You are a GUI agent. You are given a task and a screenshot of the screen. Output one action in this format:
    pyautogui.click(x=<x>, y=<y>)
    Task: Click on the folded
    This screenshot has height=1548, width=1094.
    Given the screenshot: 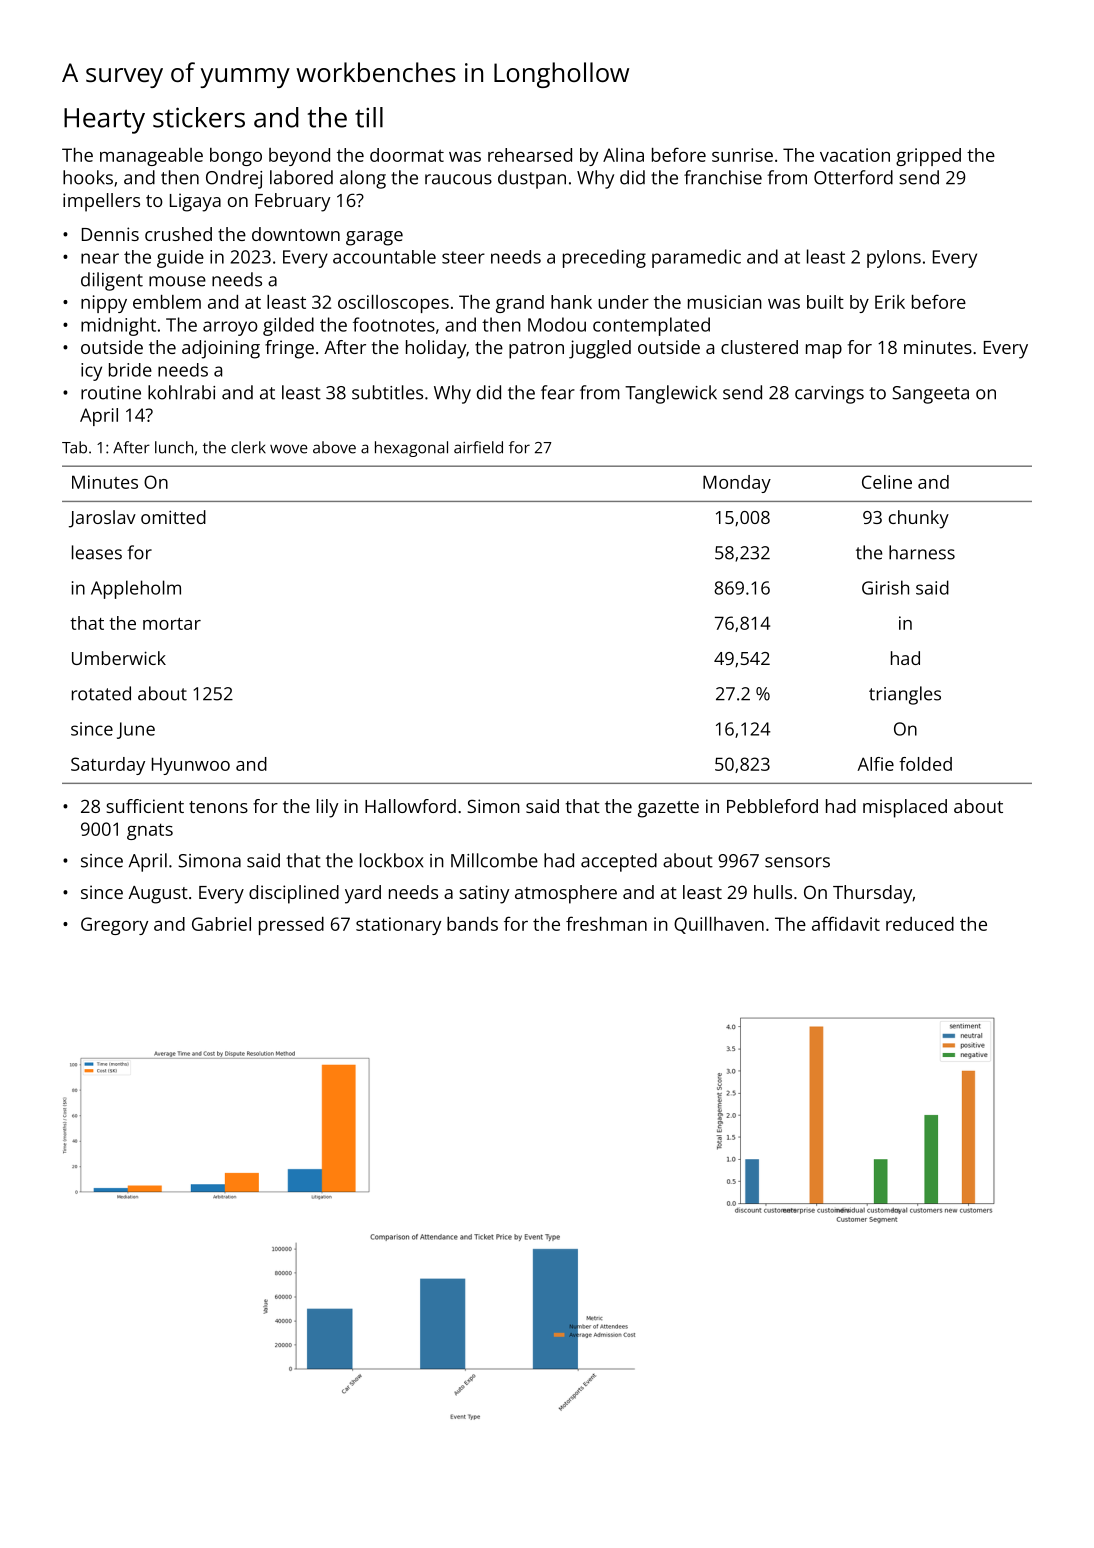 What is the action you would take?
    pyautogui.click(x=925, y=764)
